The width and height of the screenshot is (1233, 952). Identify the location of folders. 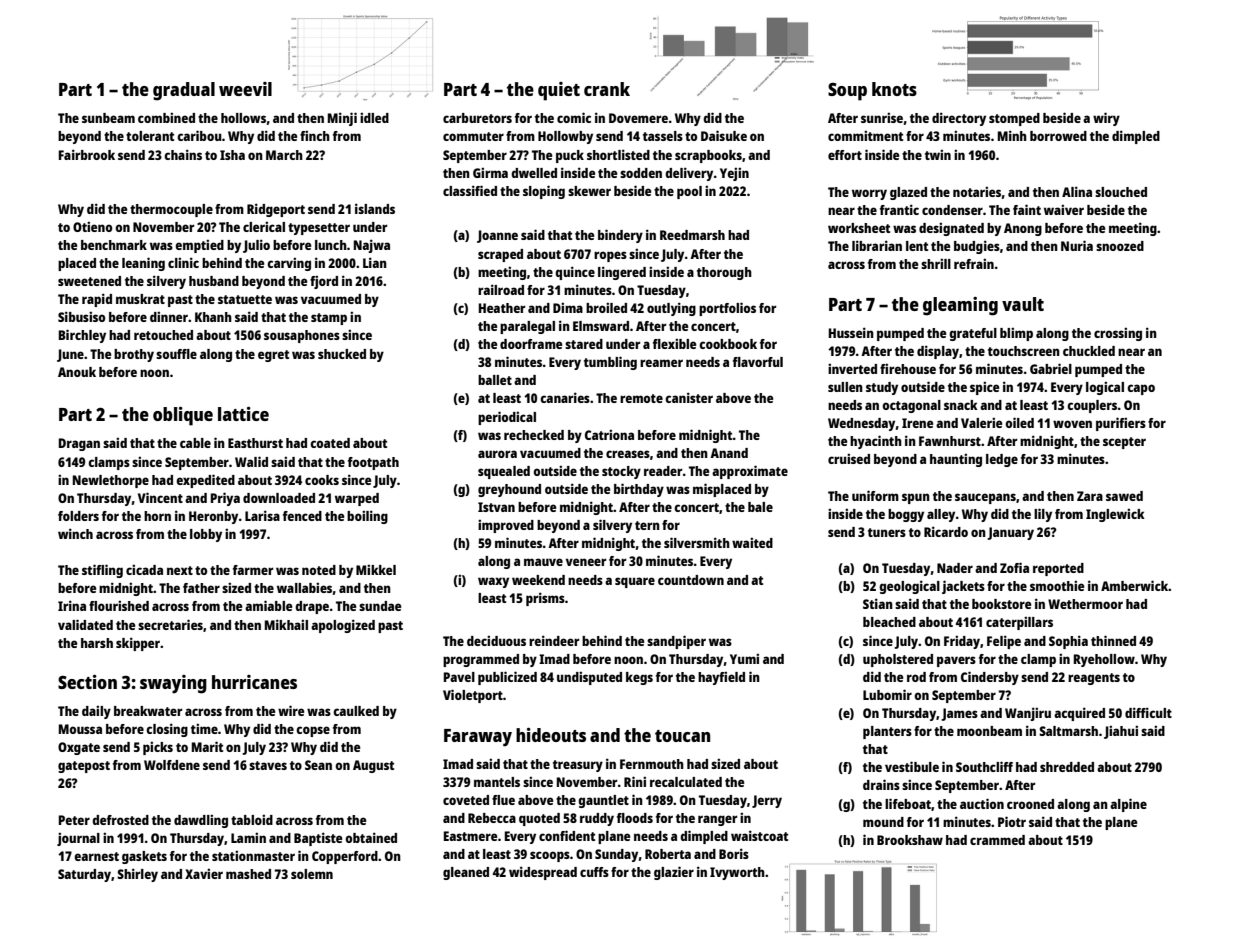
(78, 516).
